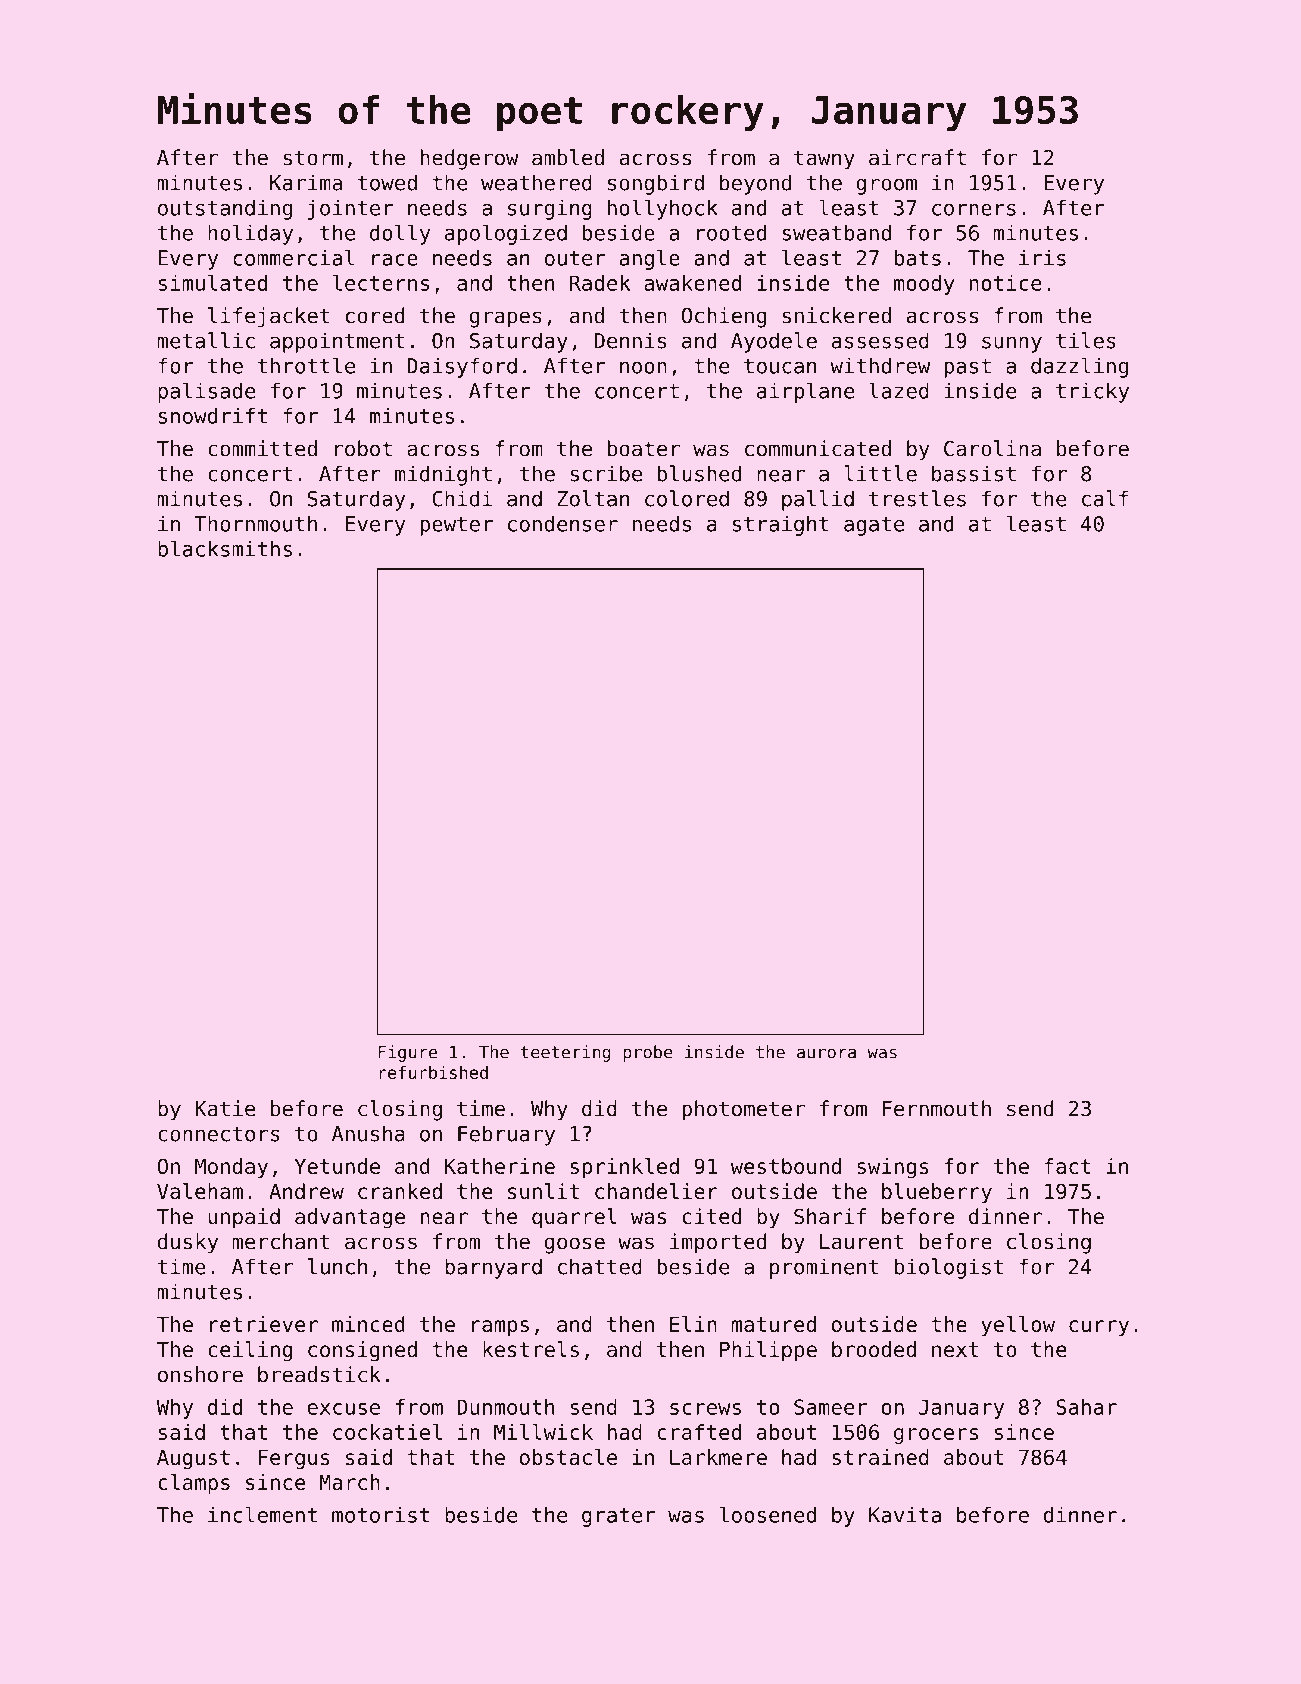 The height and width of the screenshot is (1684, 1301). I want to click on iris, so click(1042, 258).
